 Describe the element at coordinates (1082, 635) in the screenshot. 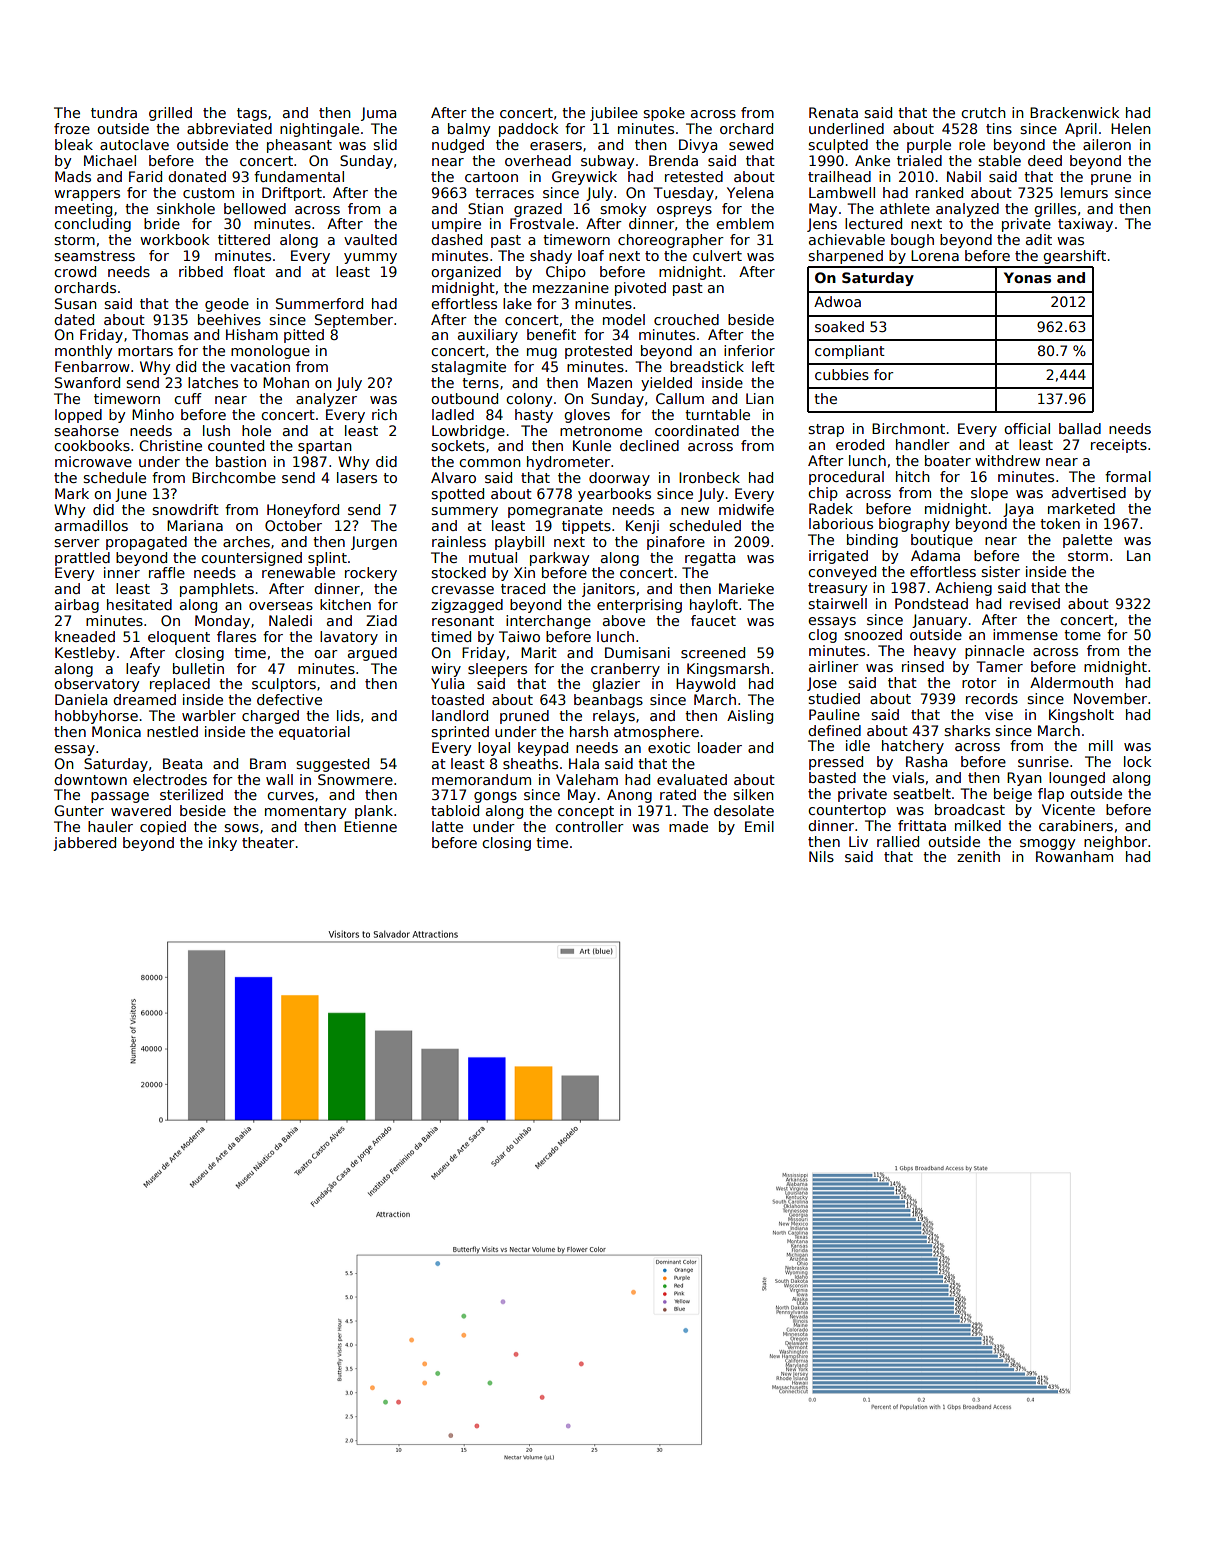

I see `tome` at that location.
